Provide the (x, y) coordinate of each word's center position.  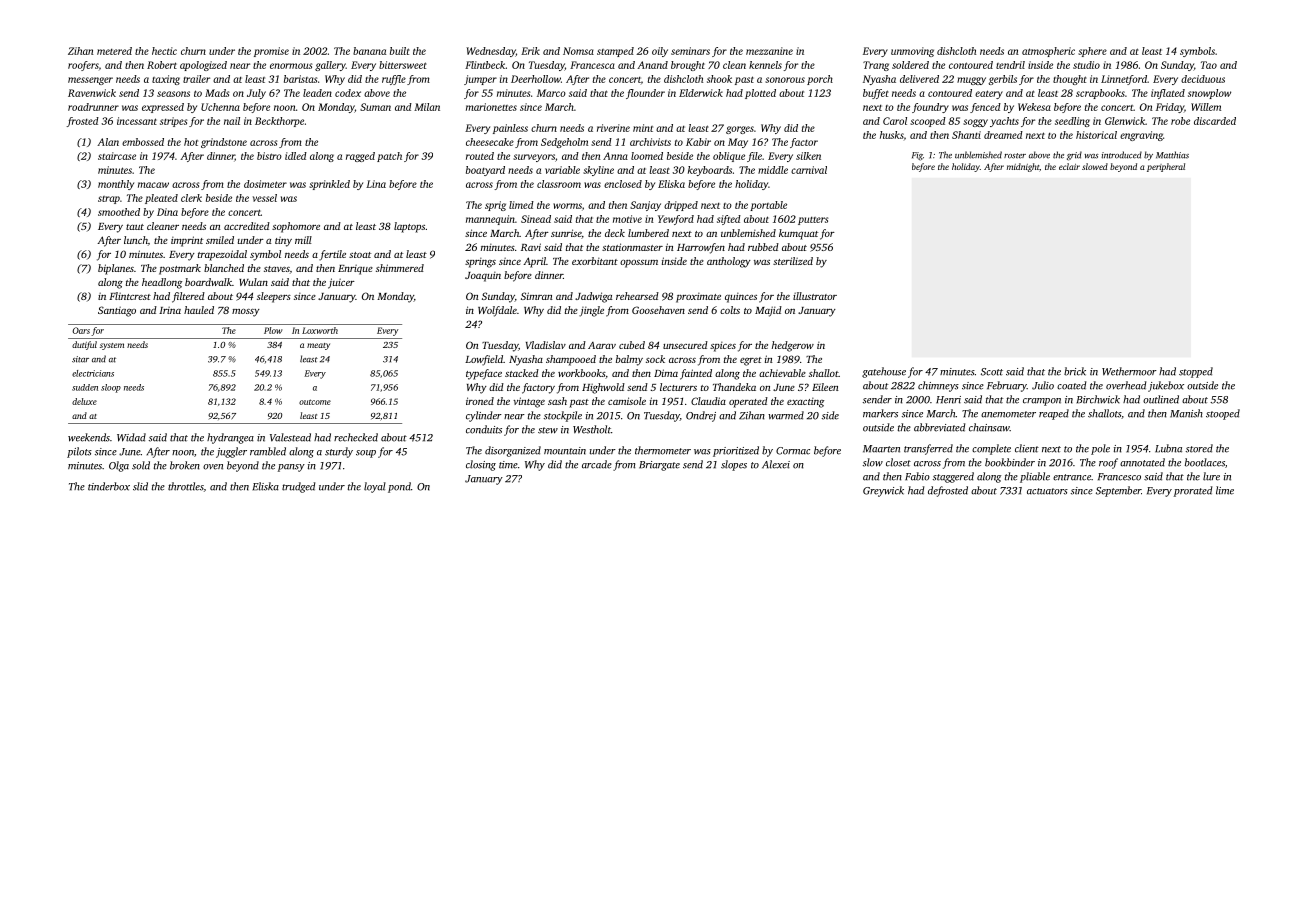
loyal (375, 487)
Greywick (883, 491)
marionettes (491, 107)
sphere (1092, 52)
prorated (1193, 491)
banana (369, 51)
